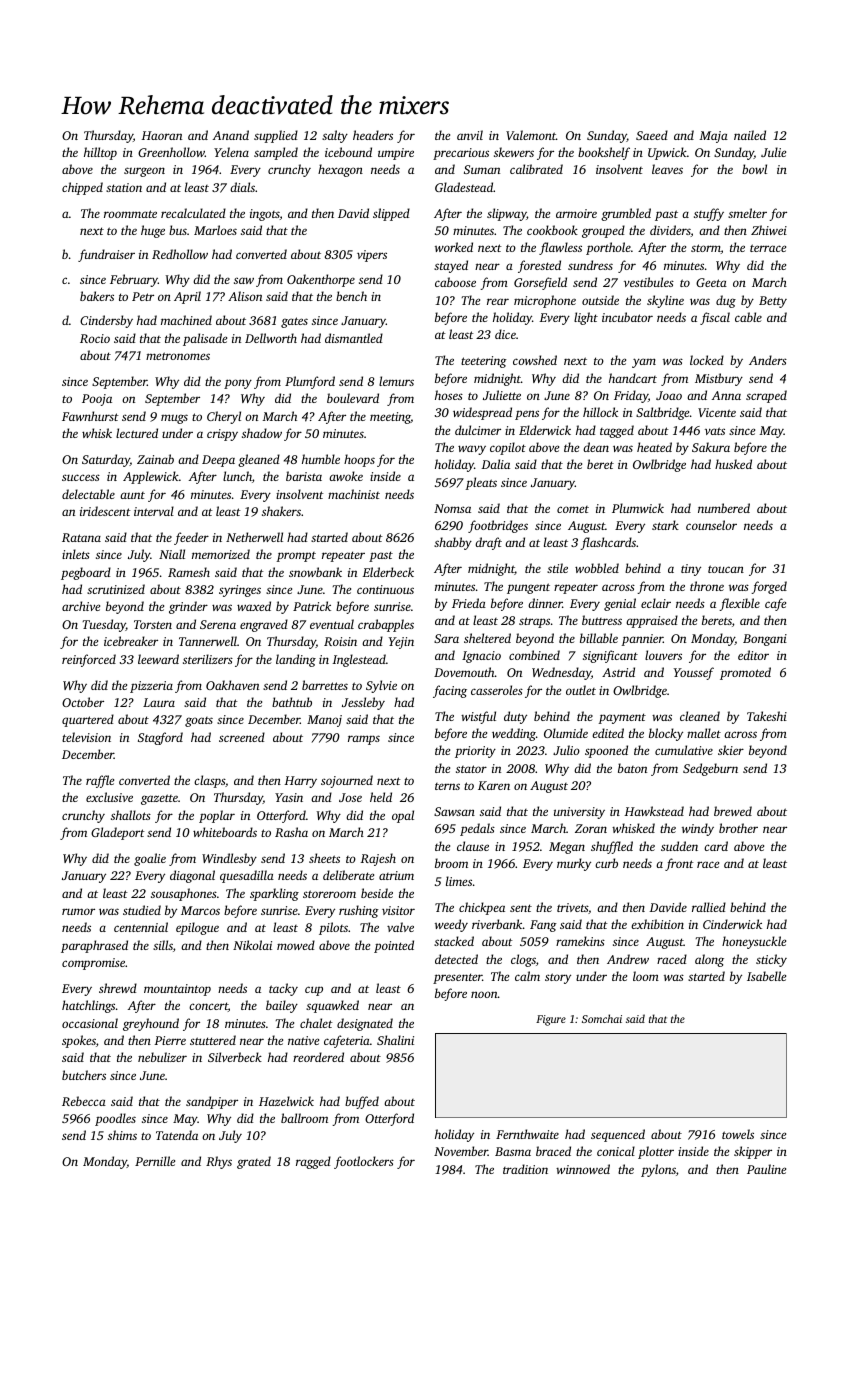 This screenshot has width=849, height=1400. What do you see at coordinates (652, 621) in the screenshot?
I see `appraised` at bounding box center [652, 621].
